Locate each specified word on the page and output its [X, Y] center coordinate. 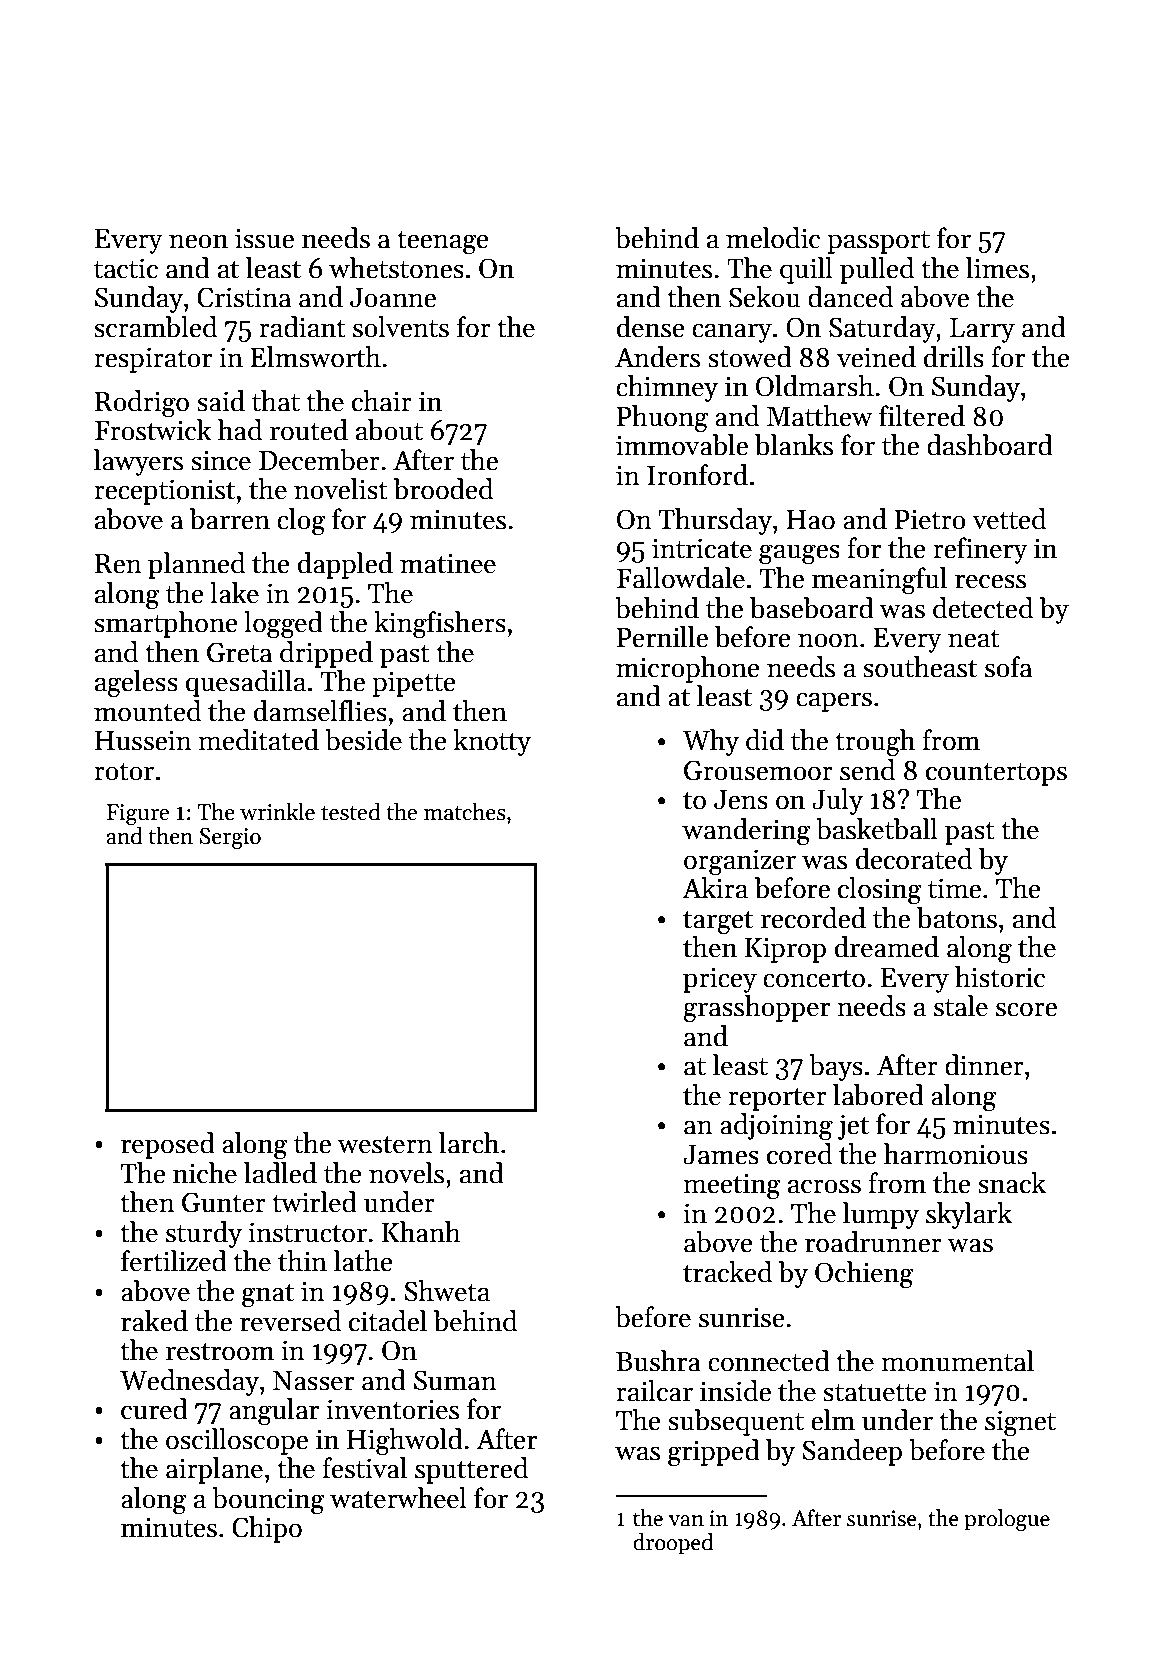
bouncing [268, 1501]
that [276, 401]
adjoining [776, 1127]
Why [711, 742]
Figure [138, 815]
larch [469, 1143]
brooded [443, 489]
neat [974, 639]
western [385, 1145]
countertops [996, 774]
